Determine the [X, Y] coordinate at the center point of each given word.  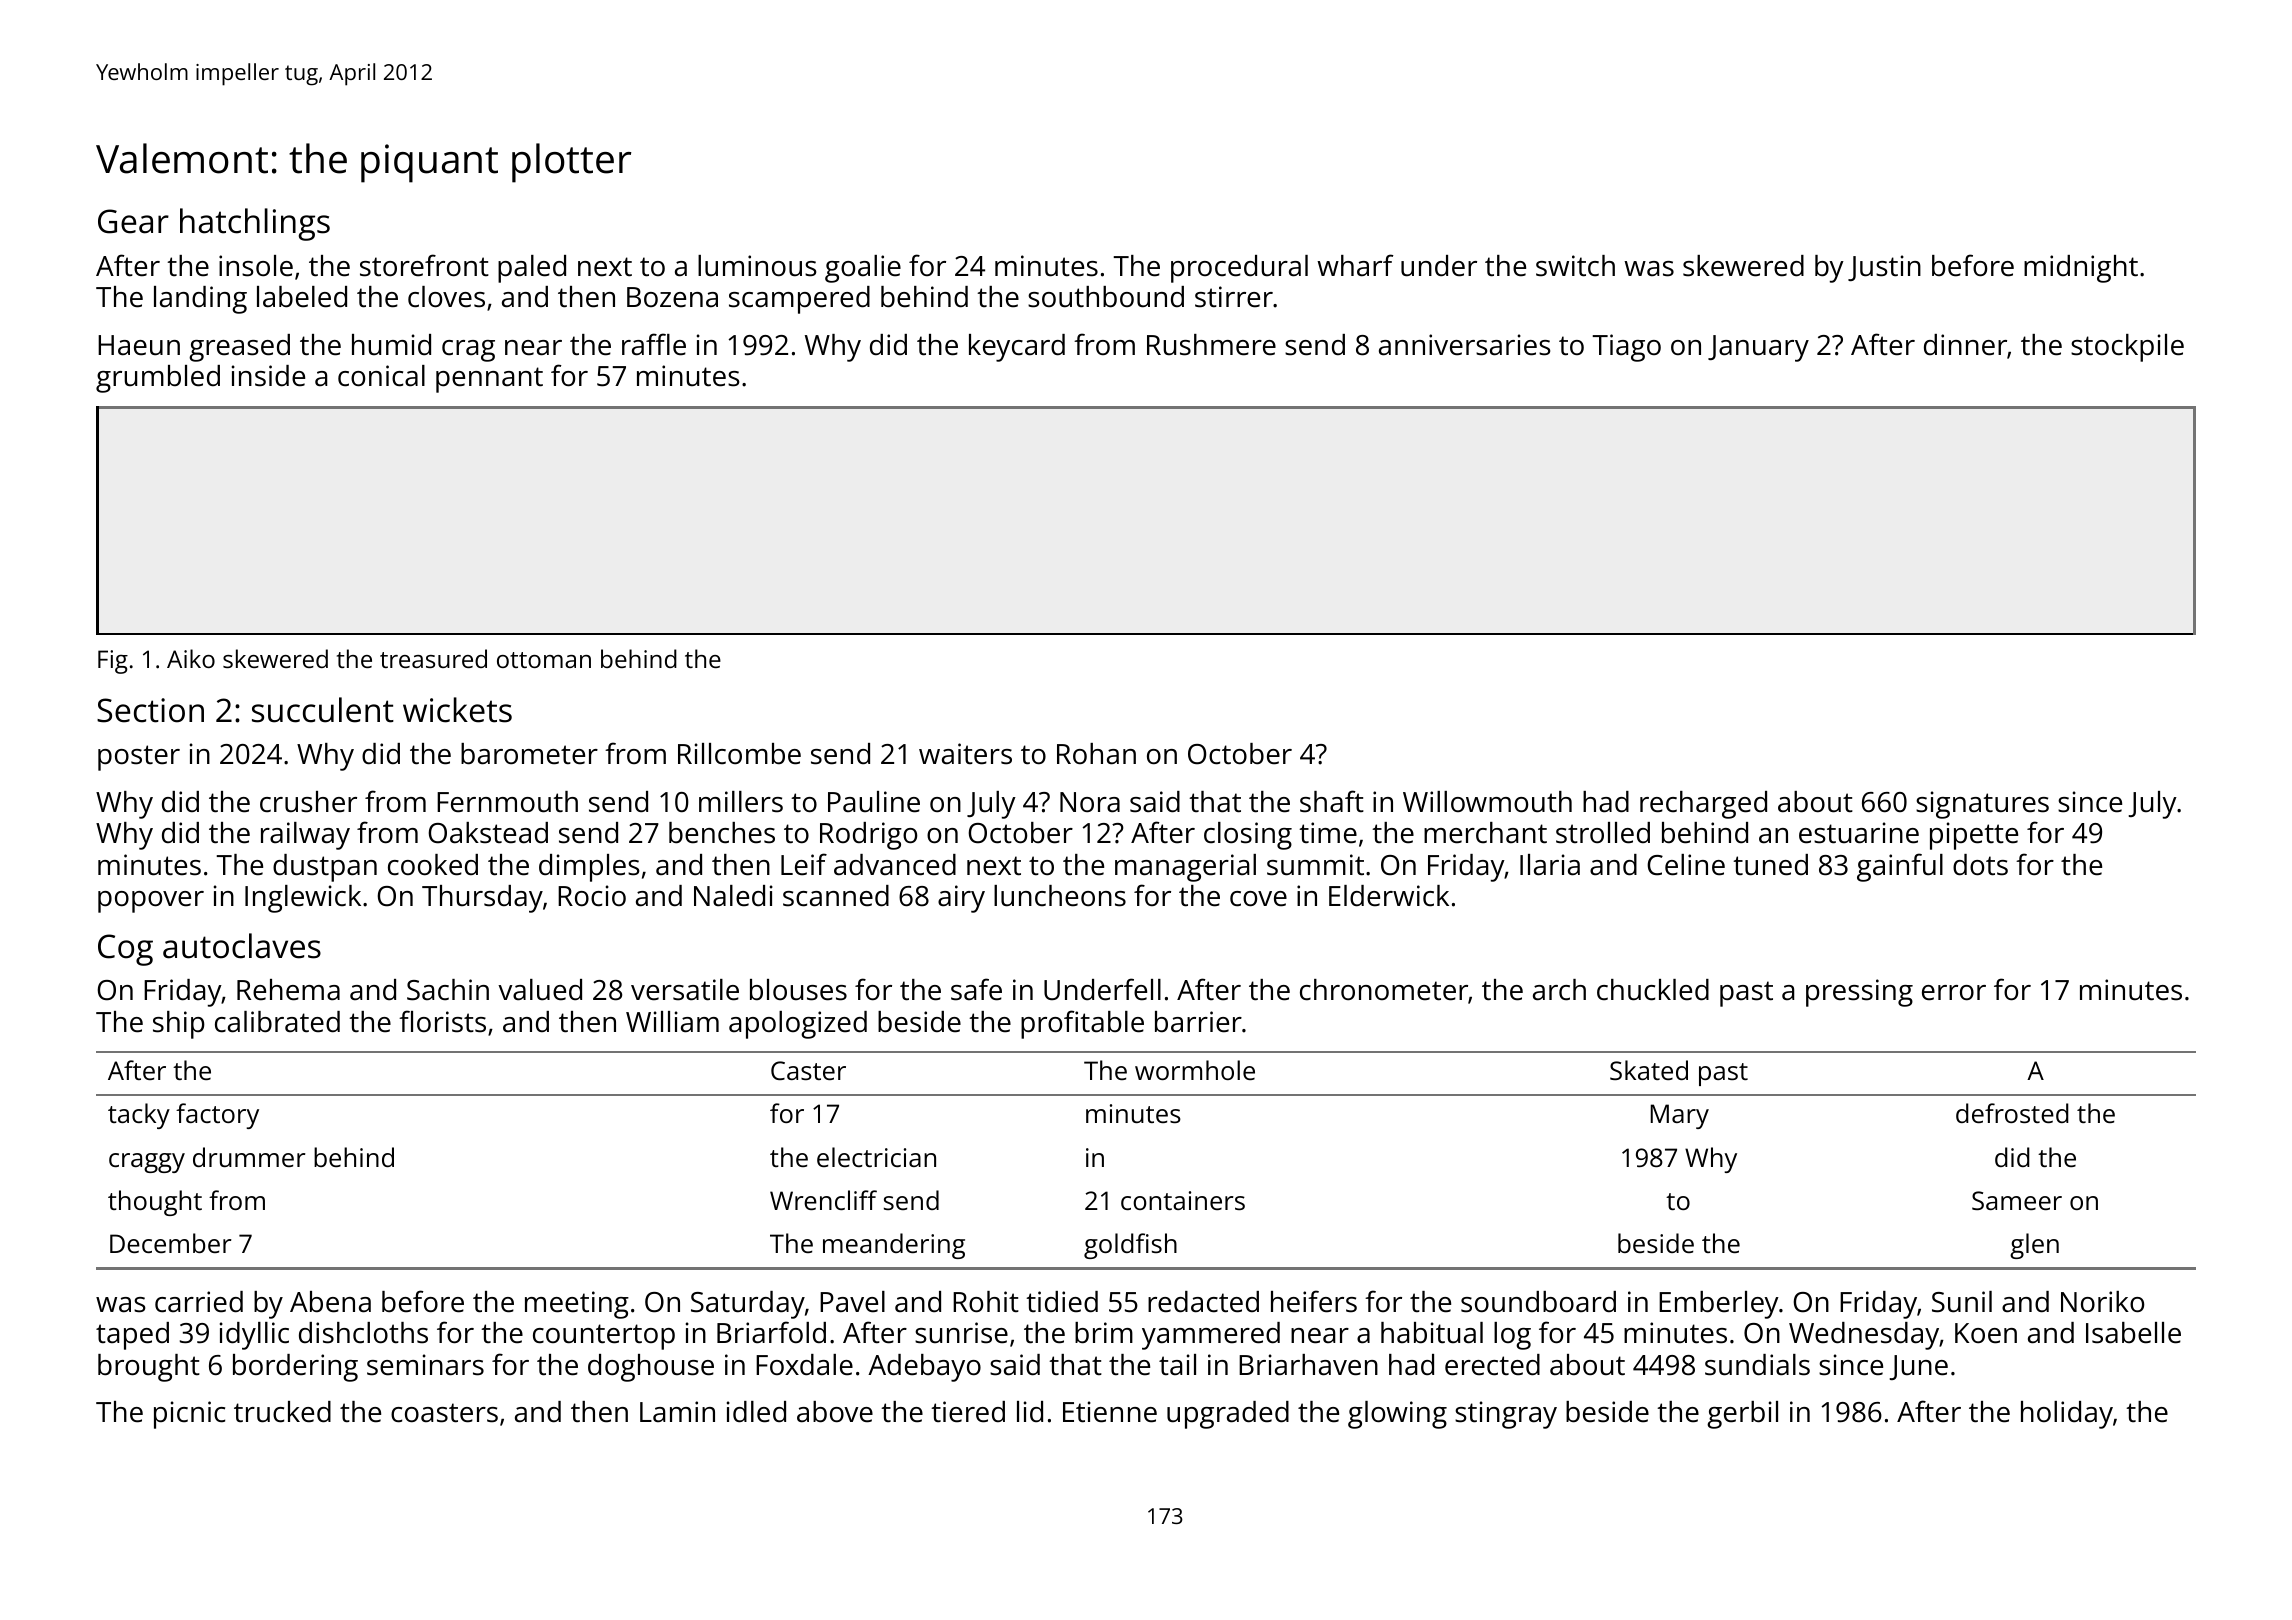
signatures [1982, 805]
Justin [1884, 268]
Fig [113, 662]
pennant [489, 380]
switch [1575, 266]
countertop [604, 1337]
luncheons [1060, 896]
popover [151, 902]
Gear [133, 221]
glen [2034, 1246]
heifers [1314, 1301]
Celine [1686, 865]
